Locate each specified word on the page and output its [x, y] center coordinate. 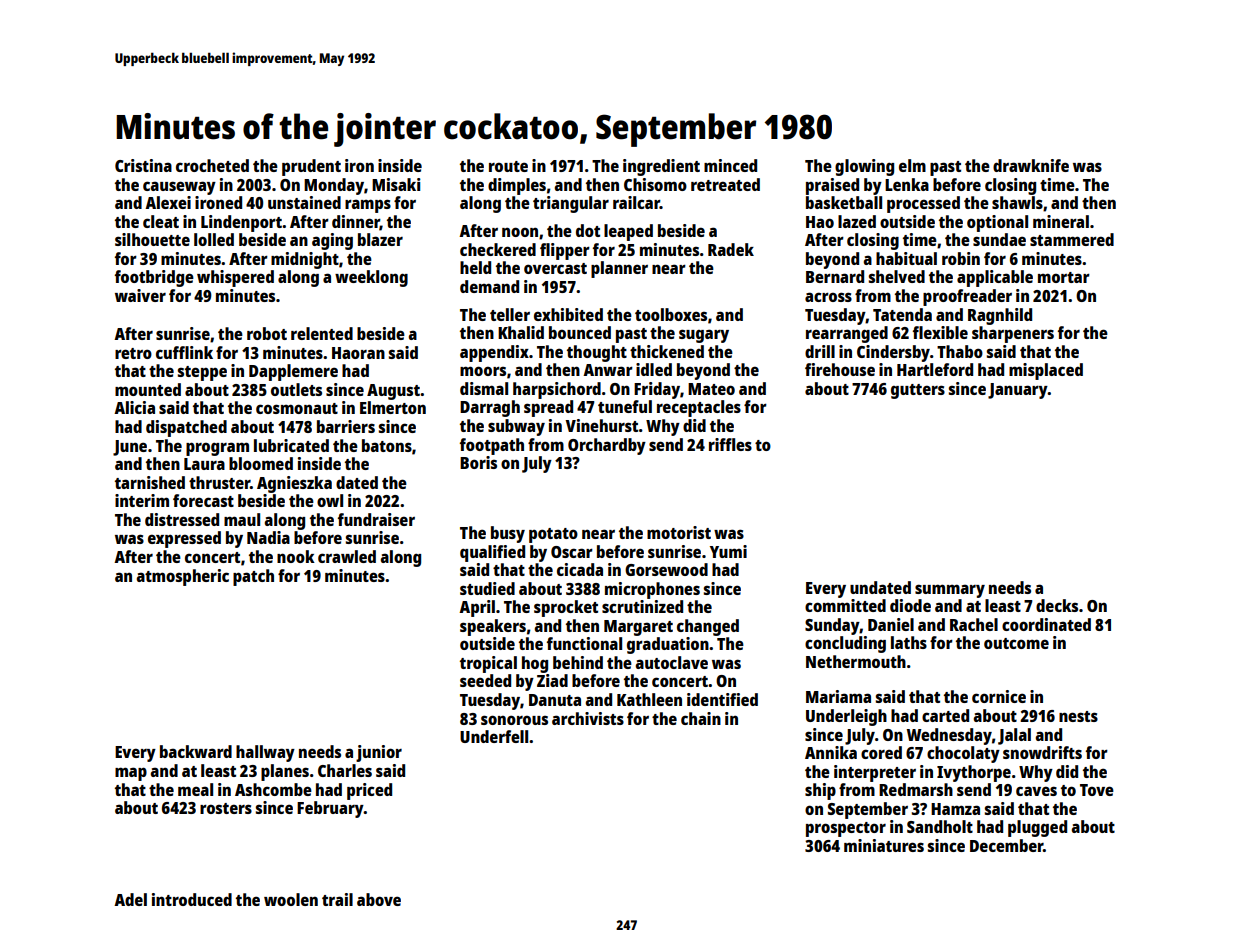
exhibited [568, 314]
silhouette [152, 239]
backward [196, 751]
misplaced [1046, 371]
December [1006, 845]
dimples [517, 186]
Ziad [552, 680]
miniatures [884, 845]
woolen [291, 899]
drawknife [1031, 165]
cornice [999, 696]
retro [133, 353]
